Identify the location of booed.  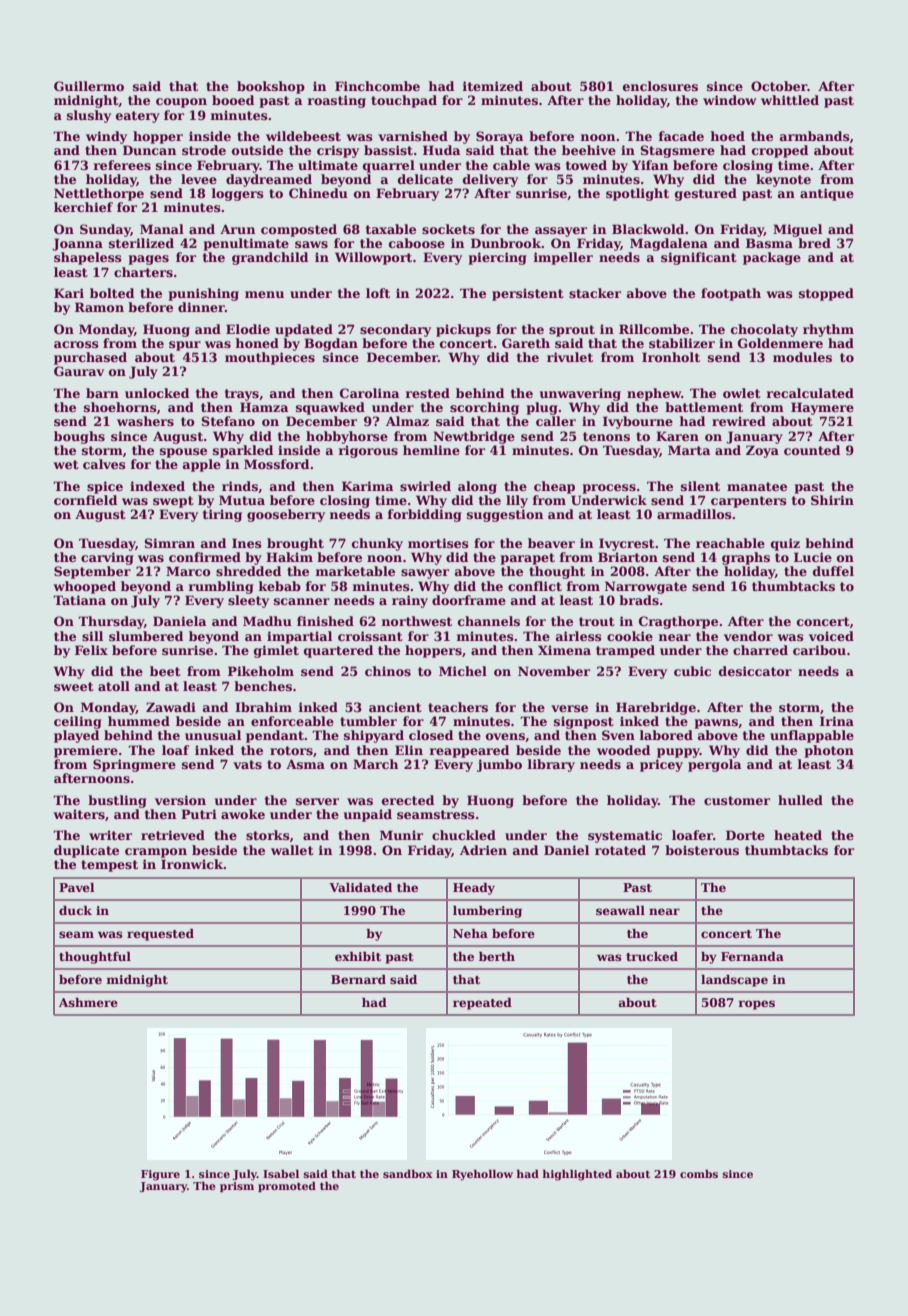
(233, 100).
